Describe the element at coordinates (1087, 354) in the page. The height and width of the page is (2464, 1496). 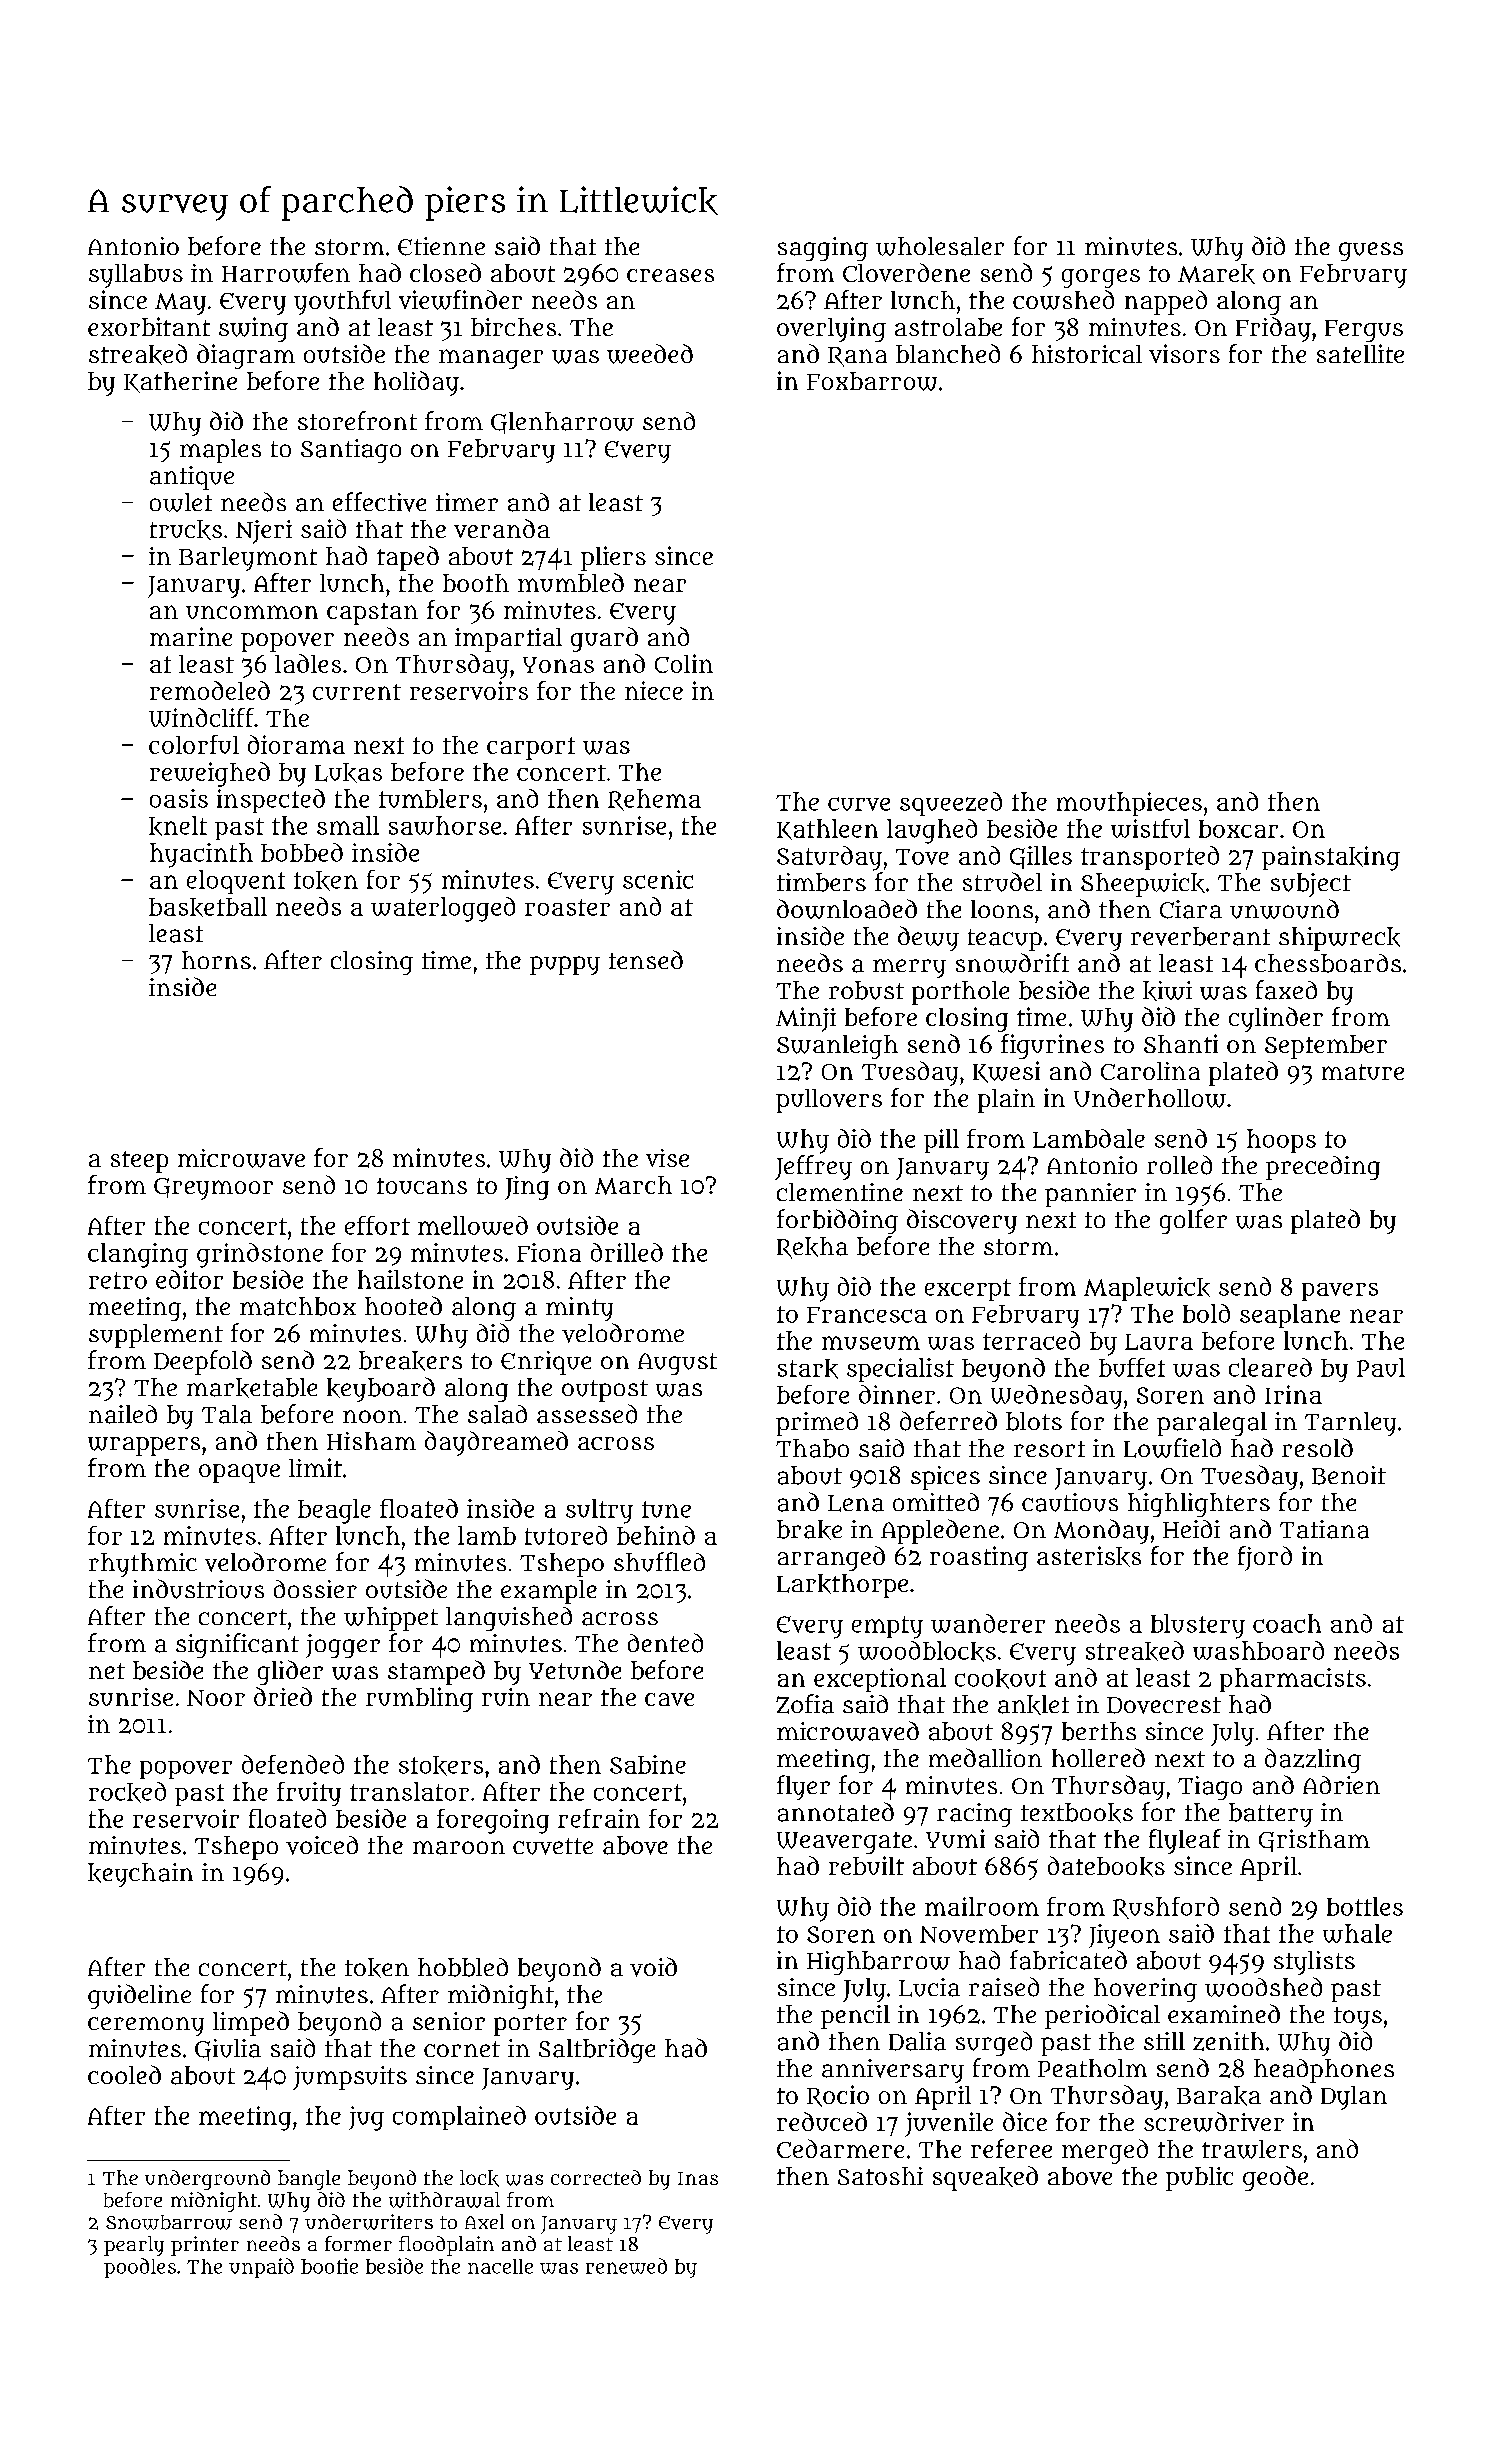
I see `historical` at that location.
